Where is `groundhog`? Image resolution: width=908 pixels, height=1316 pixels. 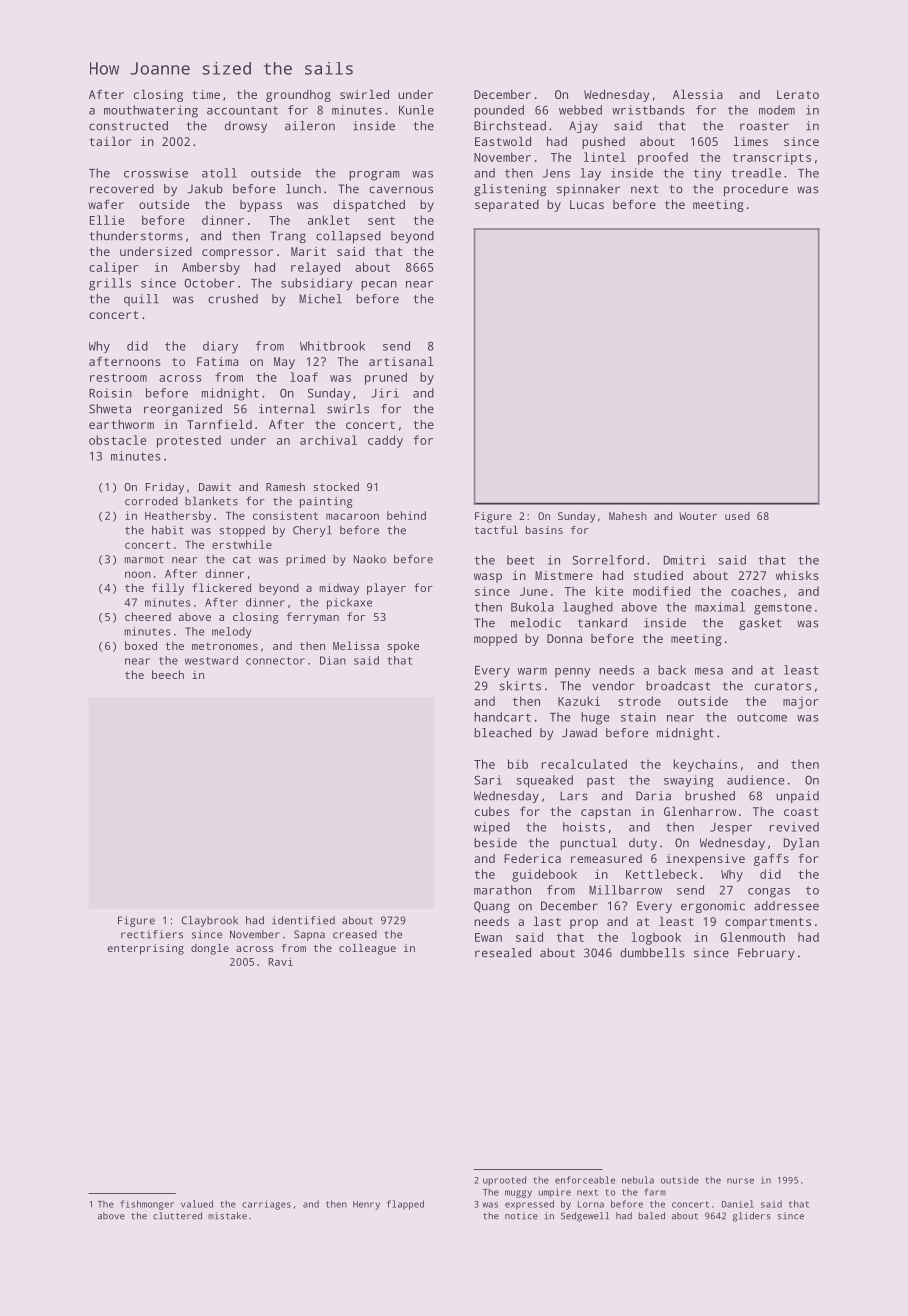 groundhog is located at coordinates (298, 96).
